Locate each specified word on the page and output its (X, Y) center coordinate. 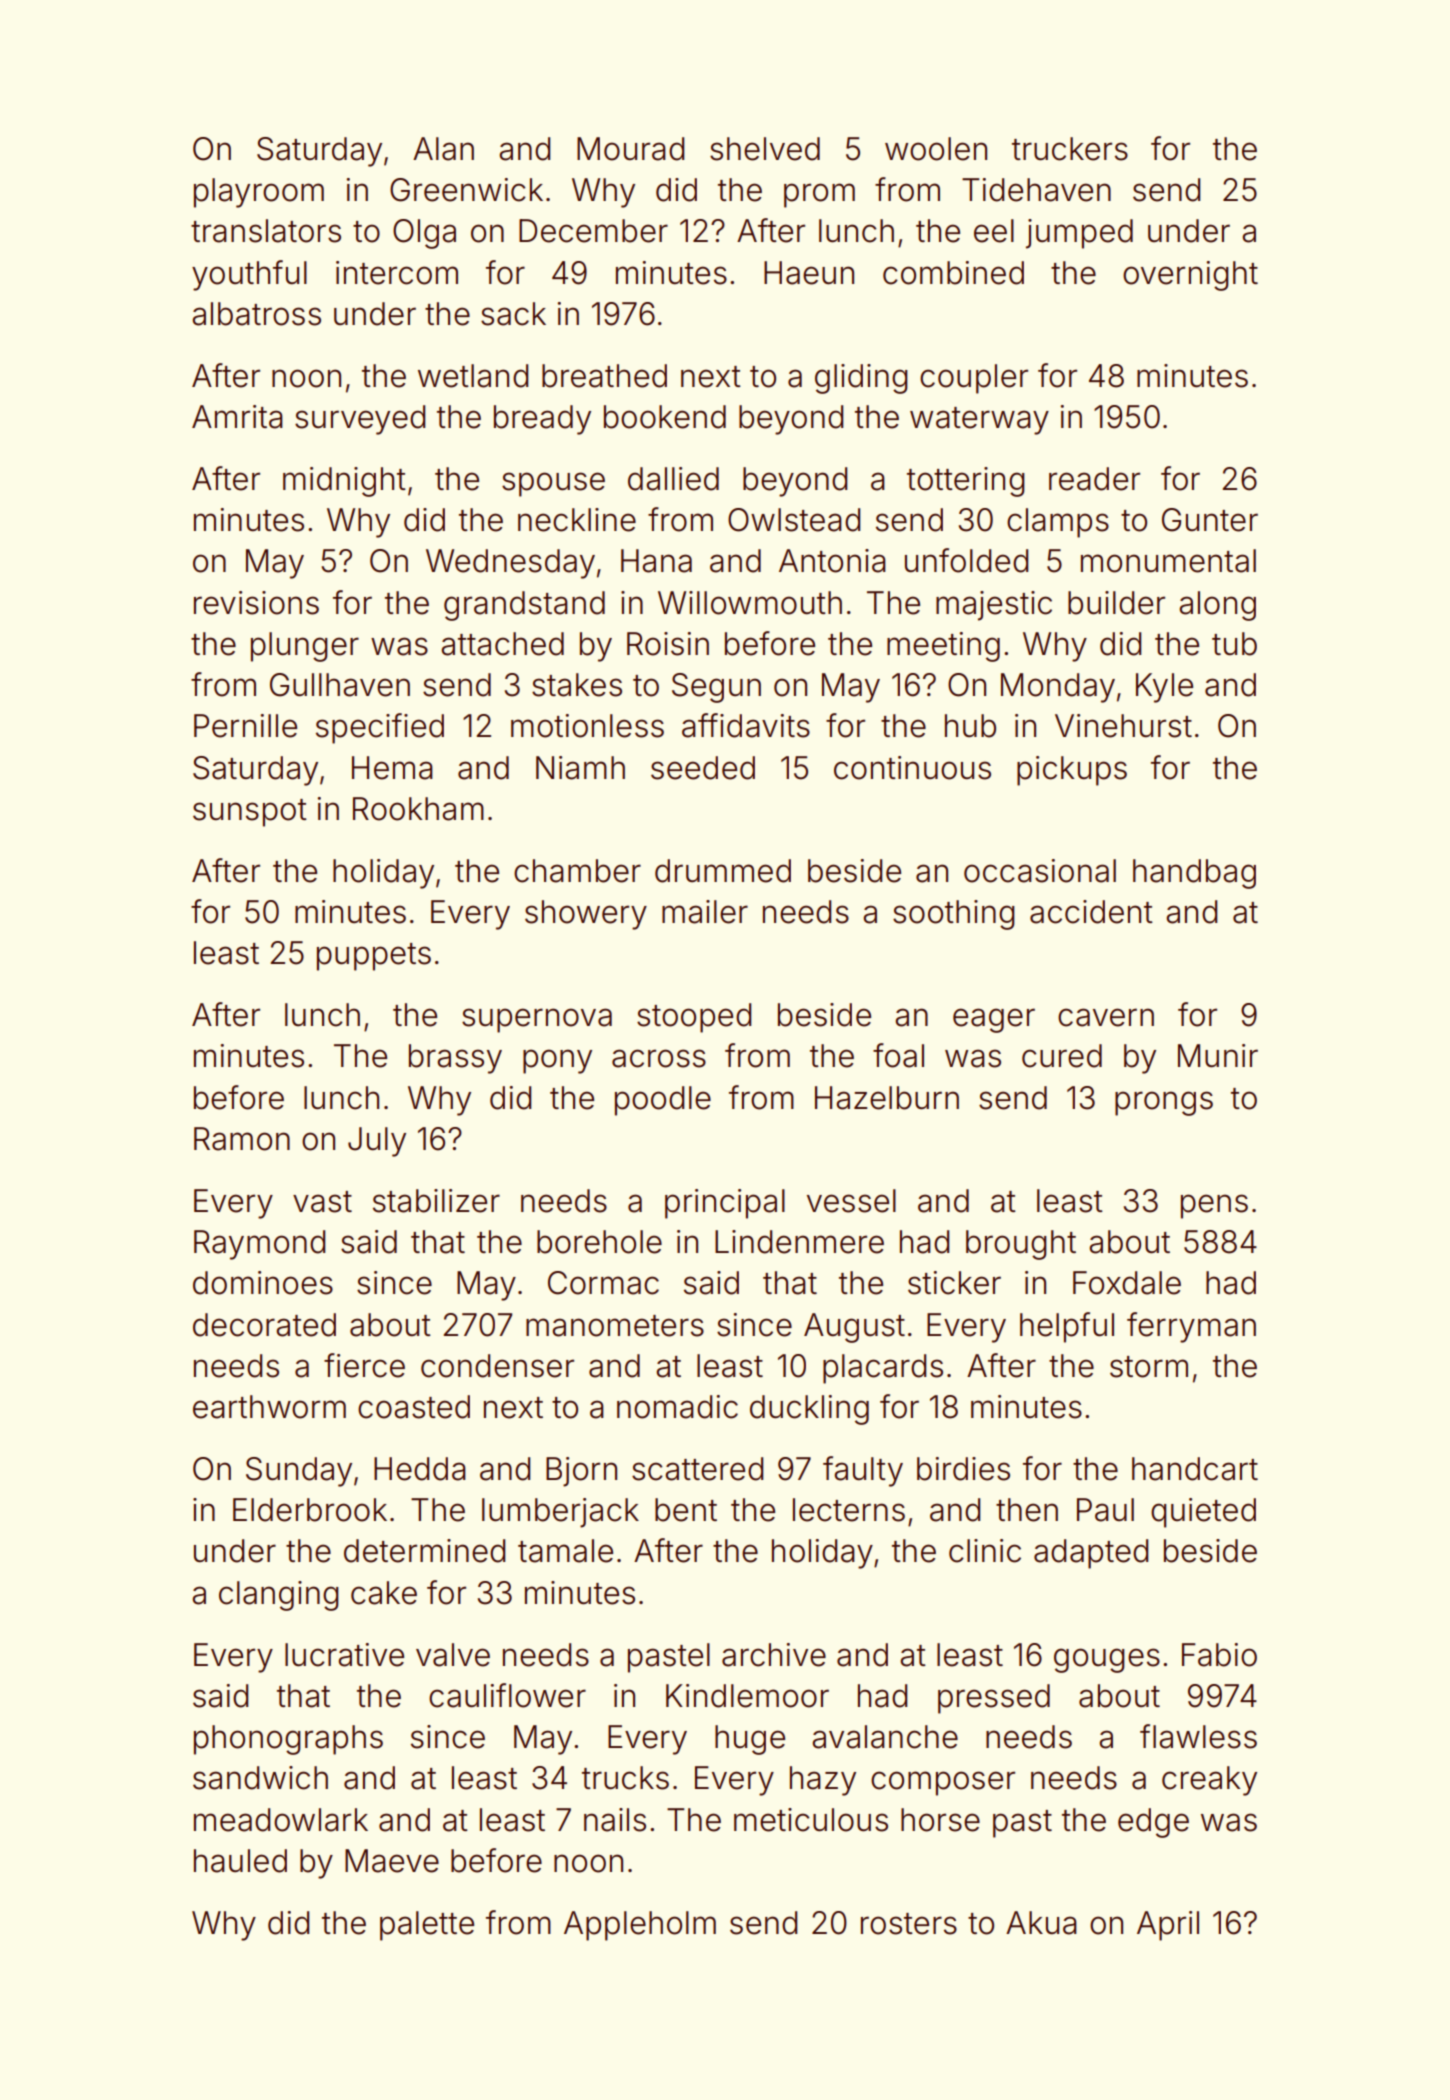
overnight (1190, 276)
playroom (259, 193)
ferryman (1191, 1327)
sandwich (260, 1778)
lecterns (849, 1510)
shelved (765, 149)
